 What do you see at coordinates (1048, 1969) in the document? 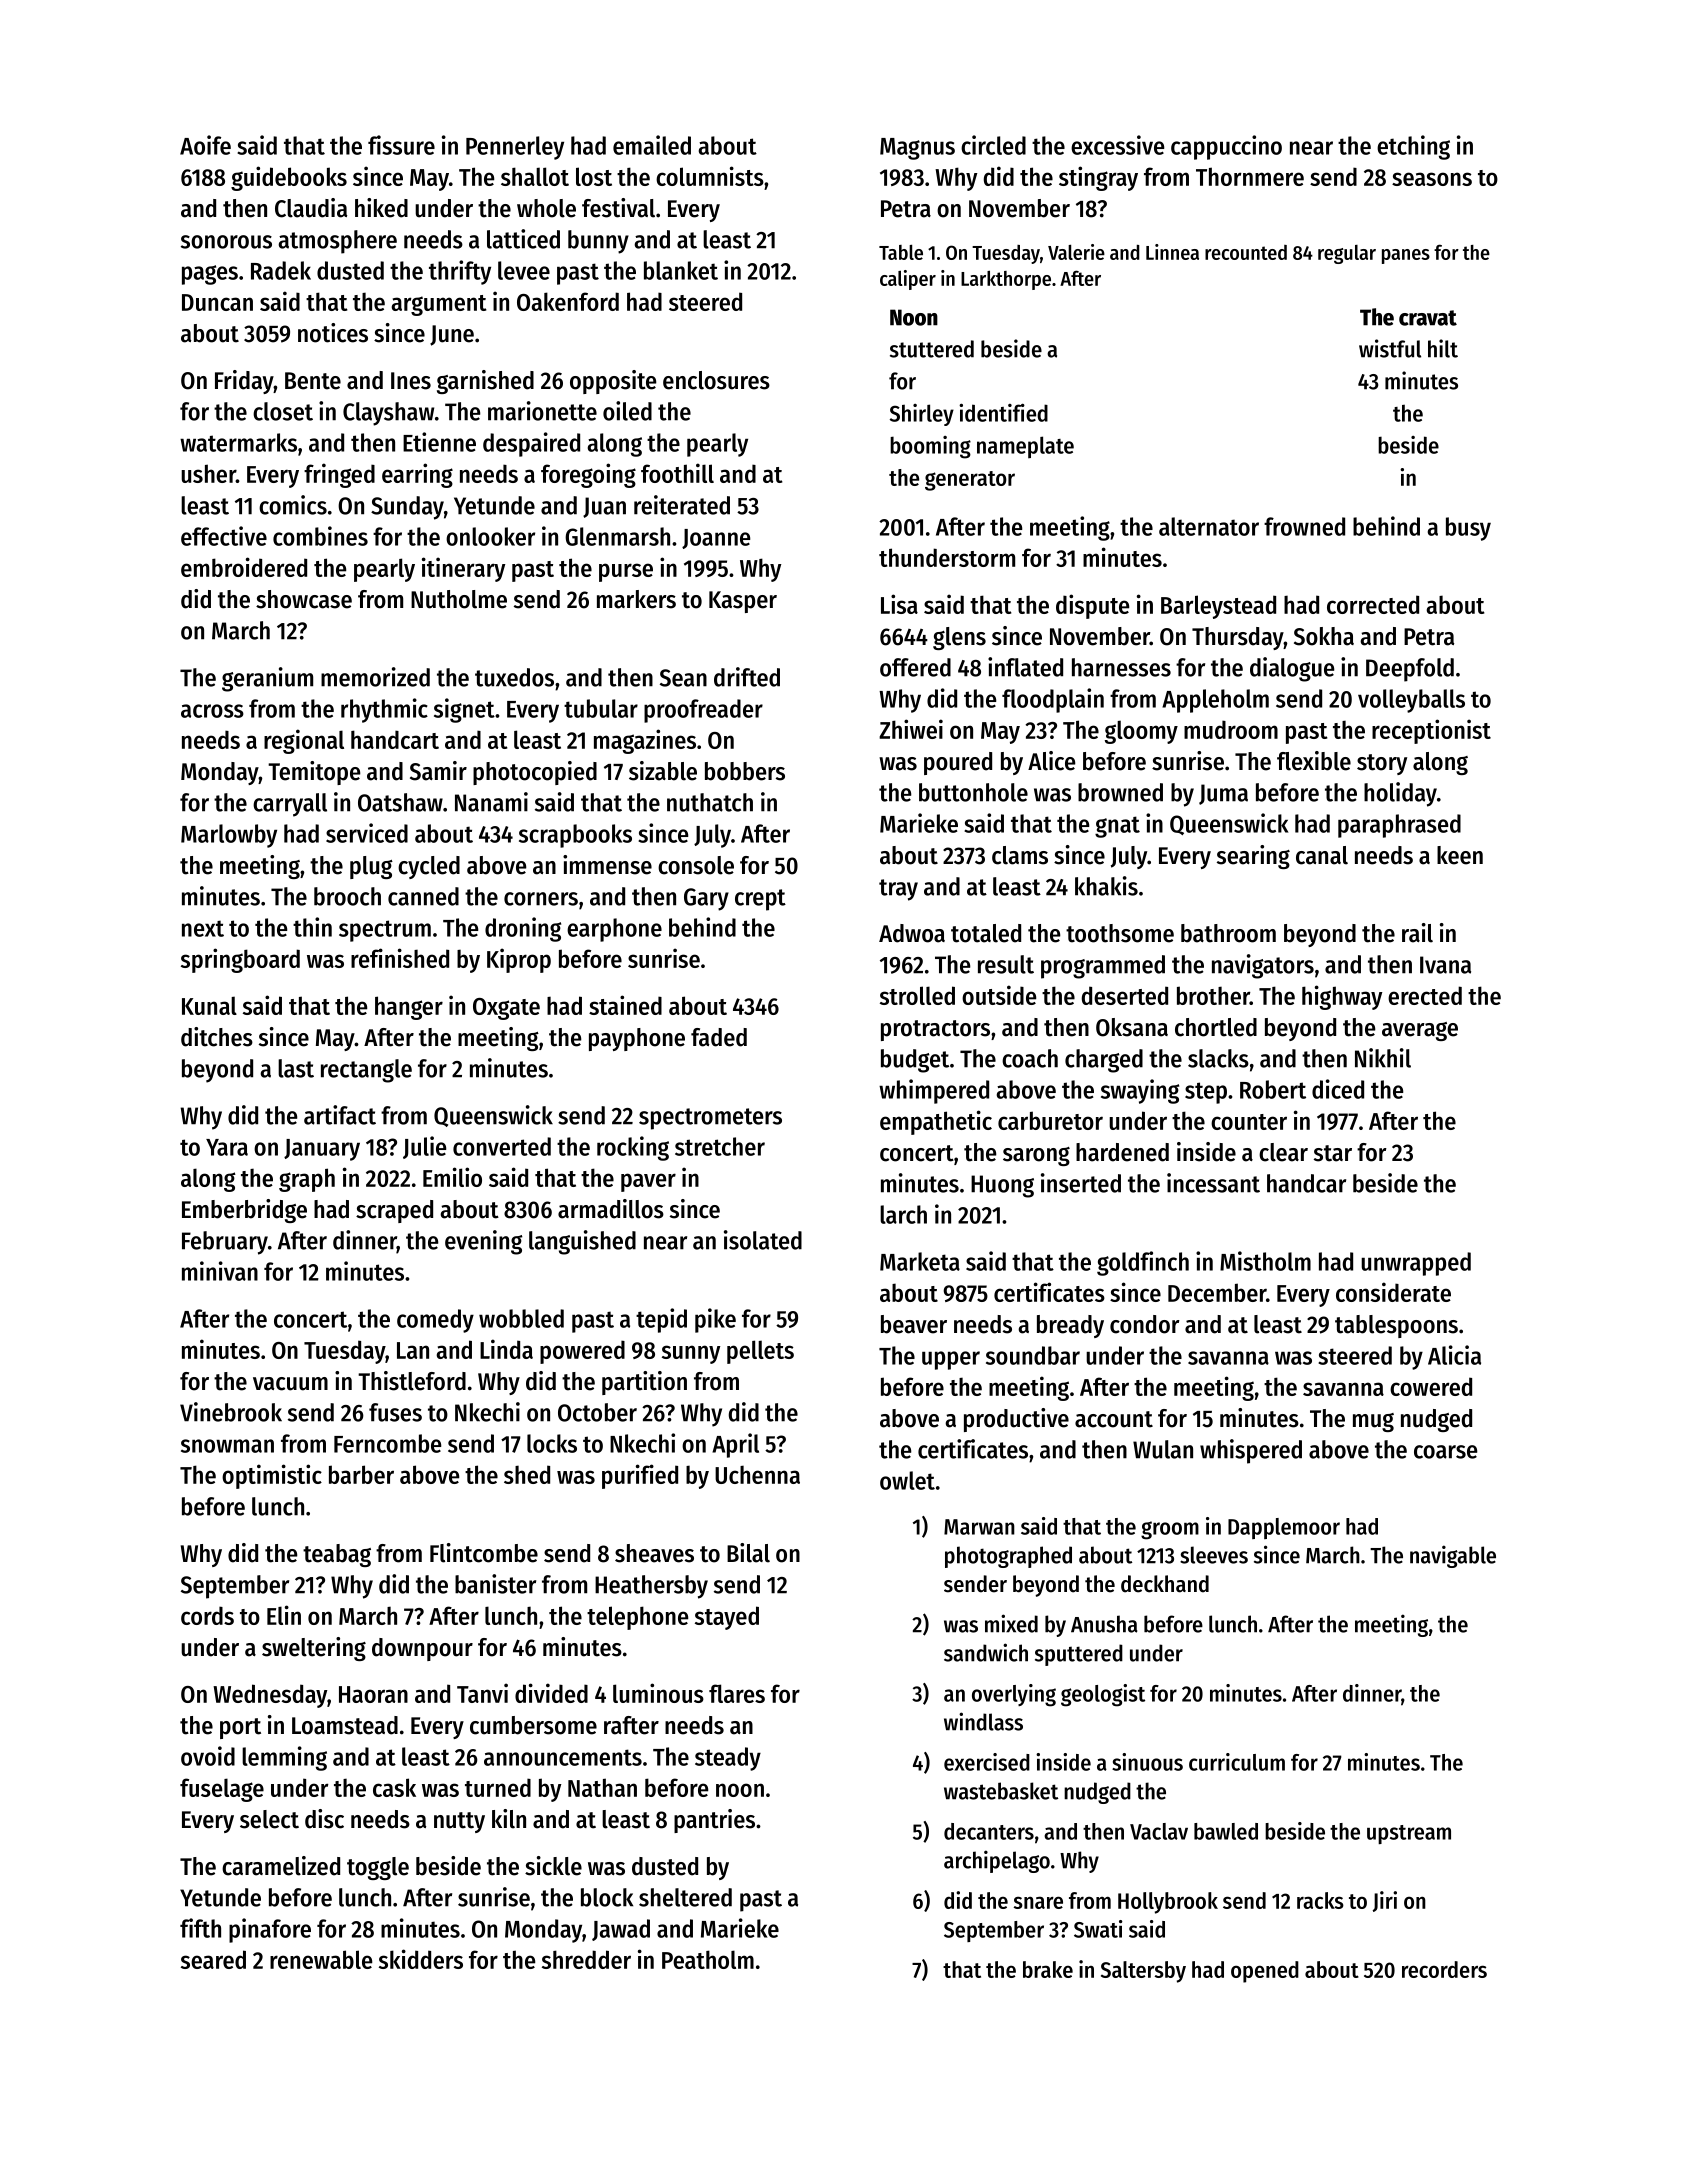
I see `brake` at bounding box center [1048, 1969].
